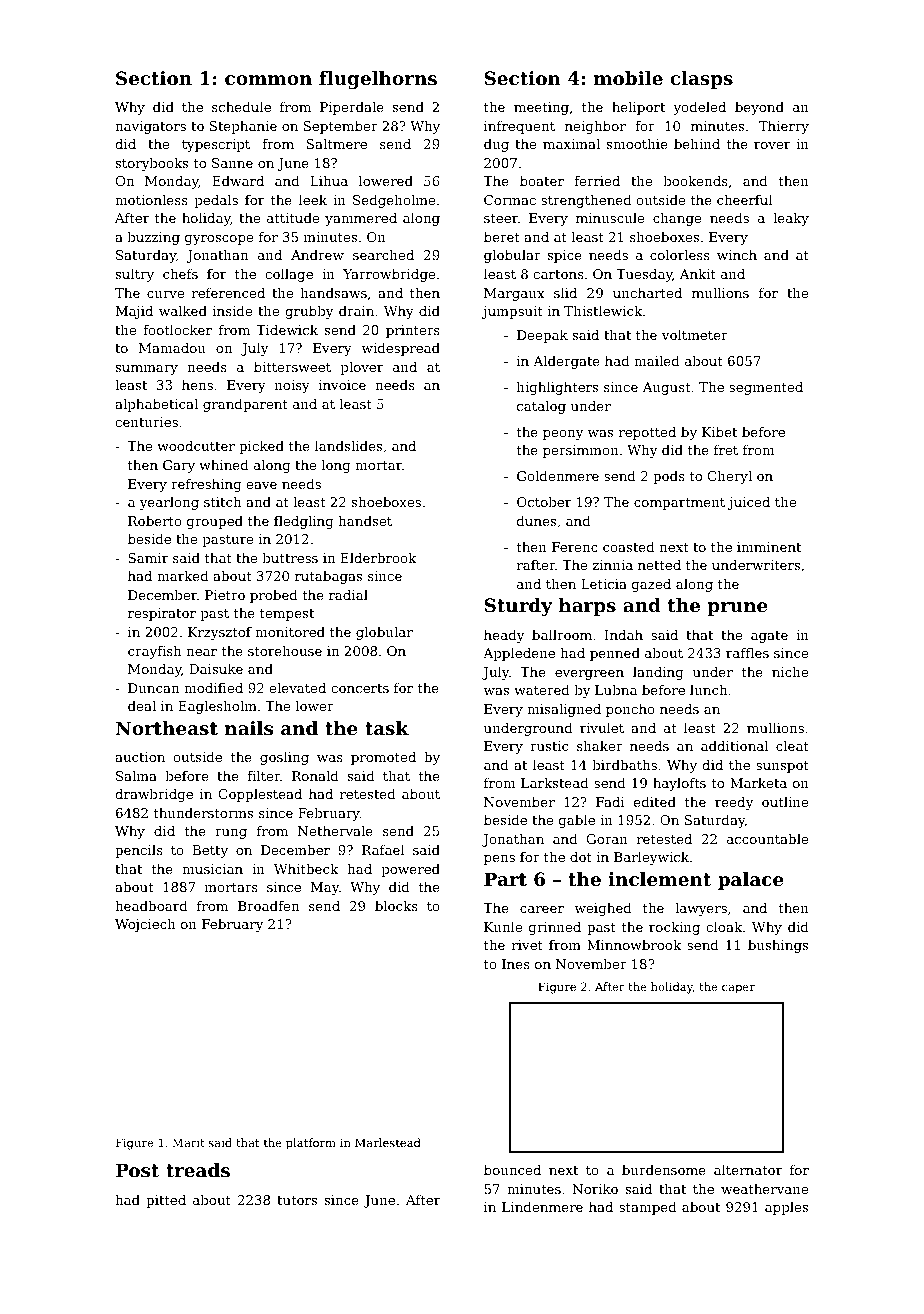 Image resolution: width=924 pixels, height=1314 pixels. Describe the element at coordinates (148, 558) in the screenshot. I see `Samir` at that location.
